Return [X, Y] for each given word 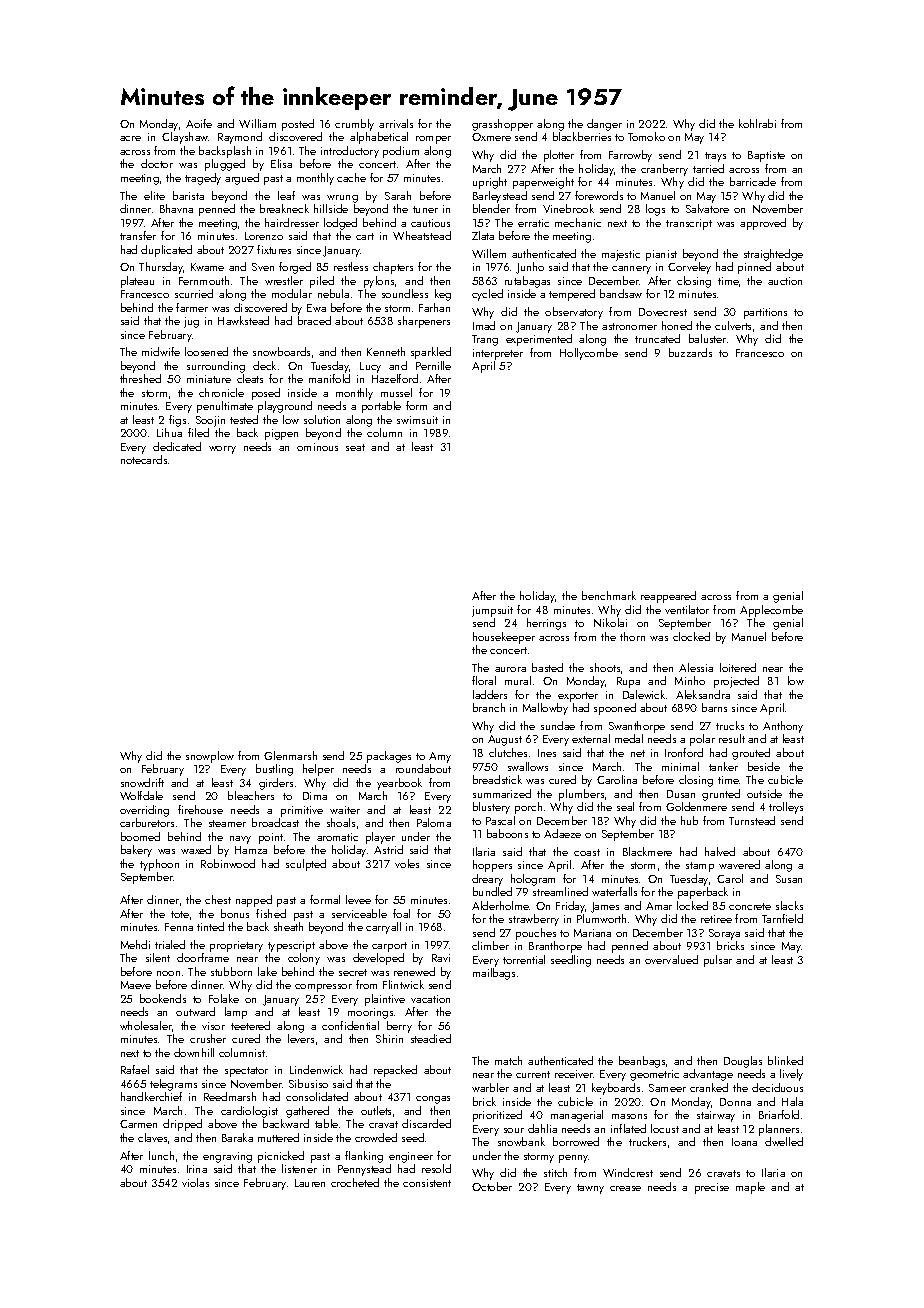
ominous [317, 447]
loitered [738, 667]
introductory [350, 152]
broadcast [275, 822]
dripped [182, 1125]
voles [407, 863]
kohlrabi [757, 123]
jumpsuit [492, 611]
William [257, 123]
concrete [750, 906]
